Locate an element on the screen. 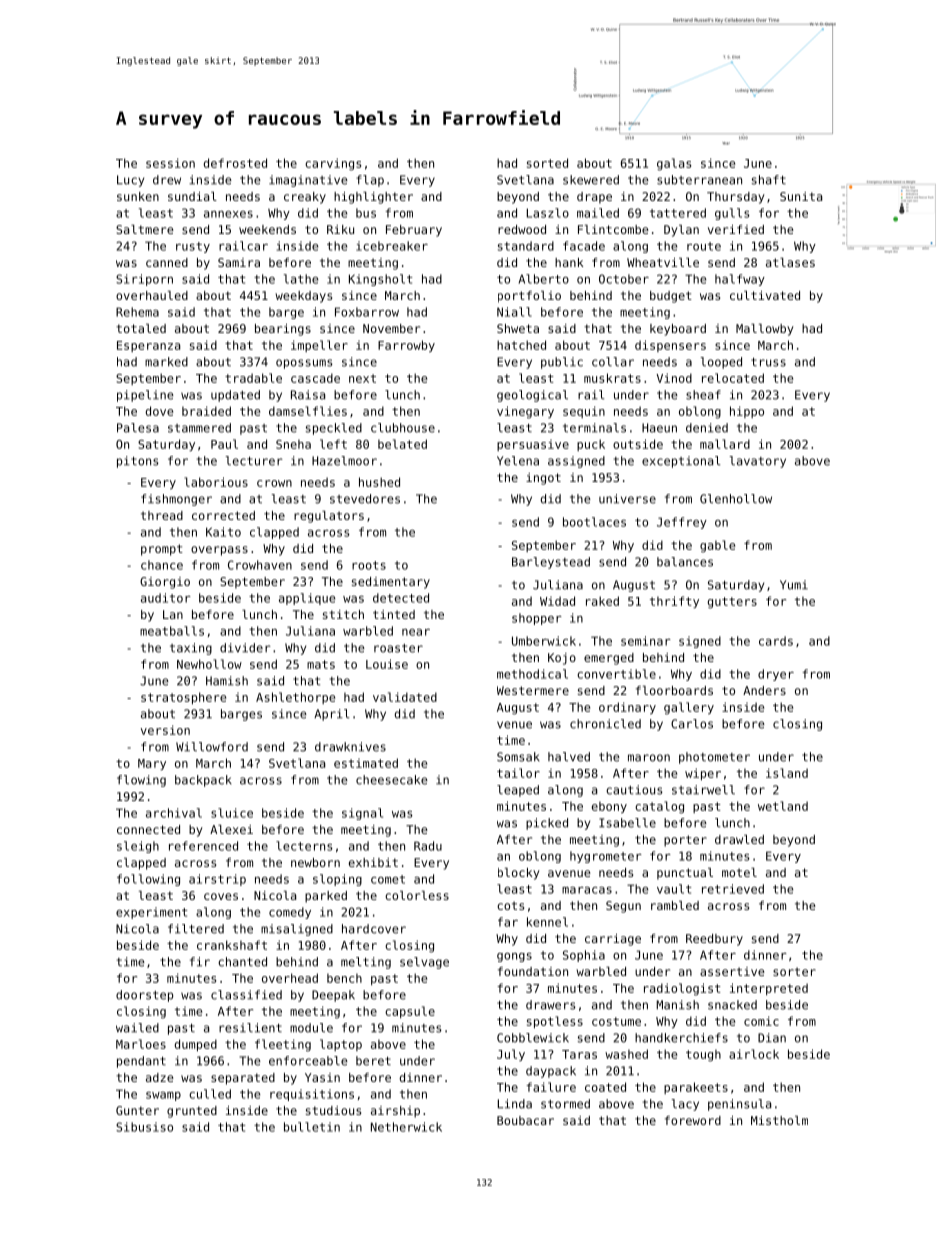  Carlos is located at coordinates (692, 724).
